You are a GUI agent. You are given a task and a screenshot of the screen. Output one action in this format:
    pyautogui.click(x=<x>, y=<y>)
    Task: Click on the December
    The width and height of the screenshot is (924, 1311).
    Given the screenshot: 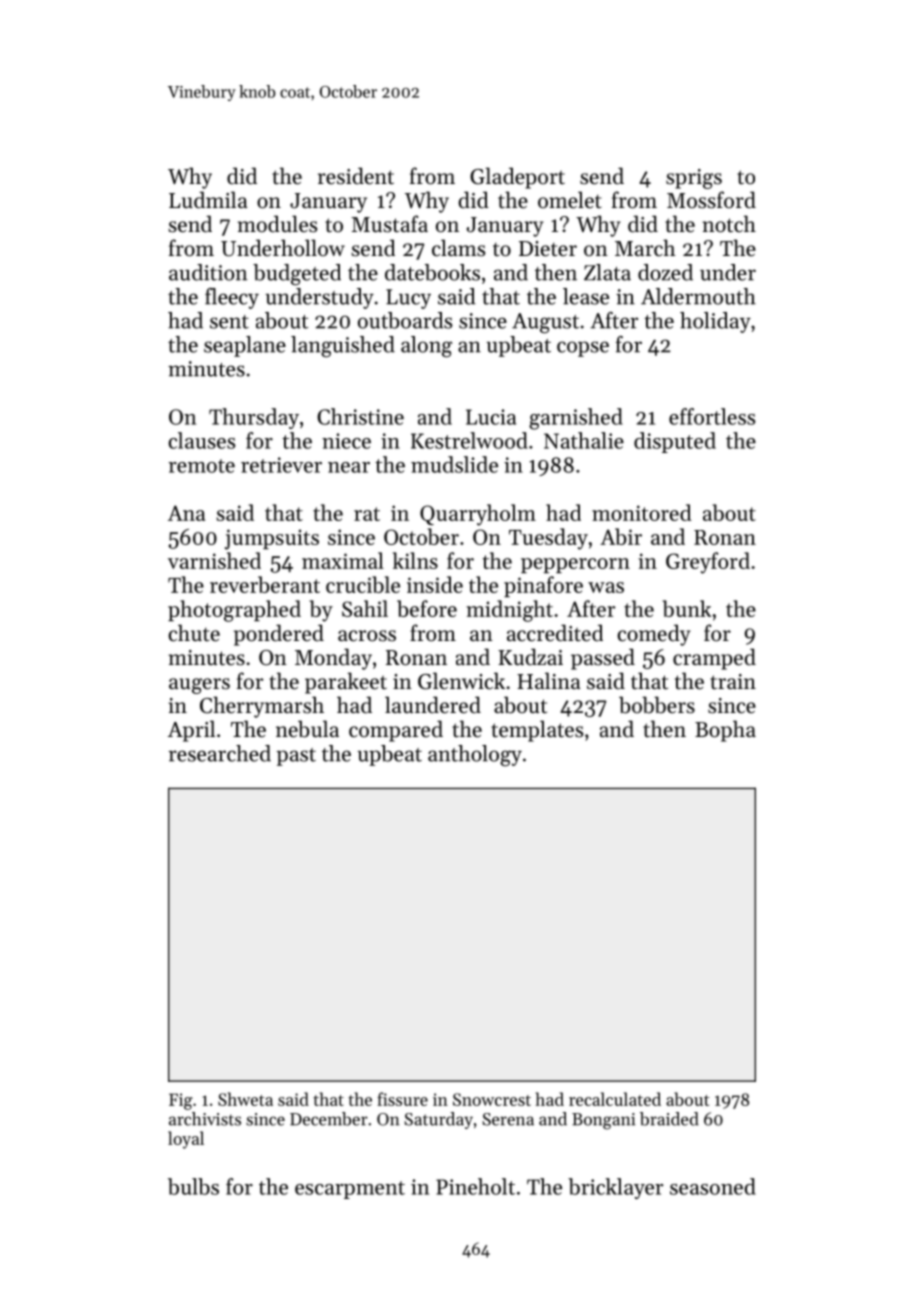 What is the action you would take?
    pyautogui.click(x=329, y=1119)
